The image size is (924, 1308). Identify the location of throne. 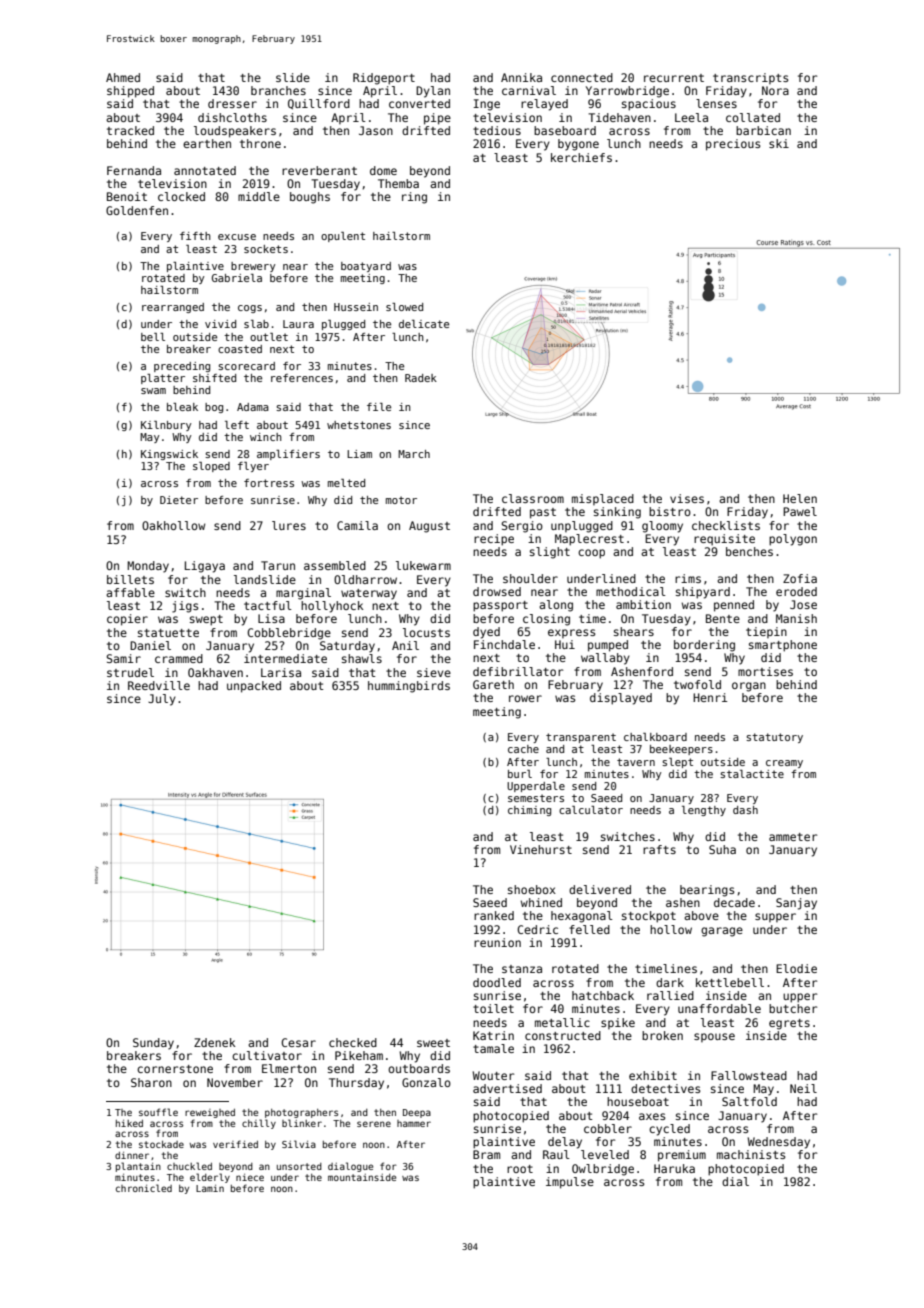
(260, 143).
